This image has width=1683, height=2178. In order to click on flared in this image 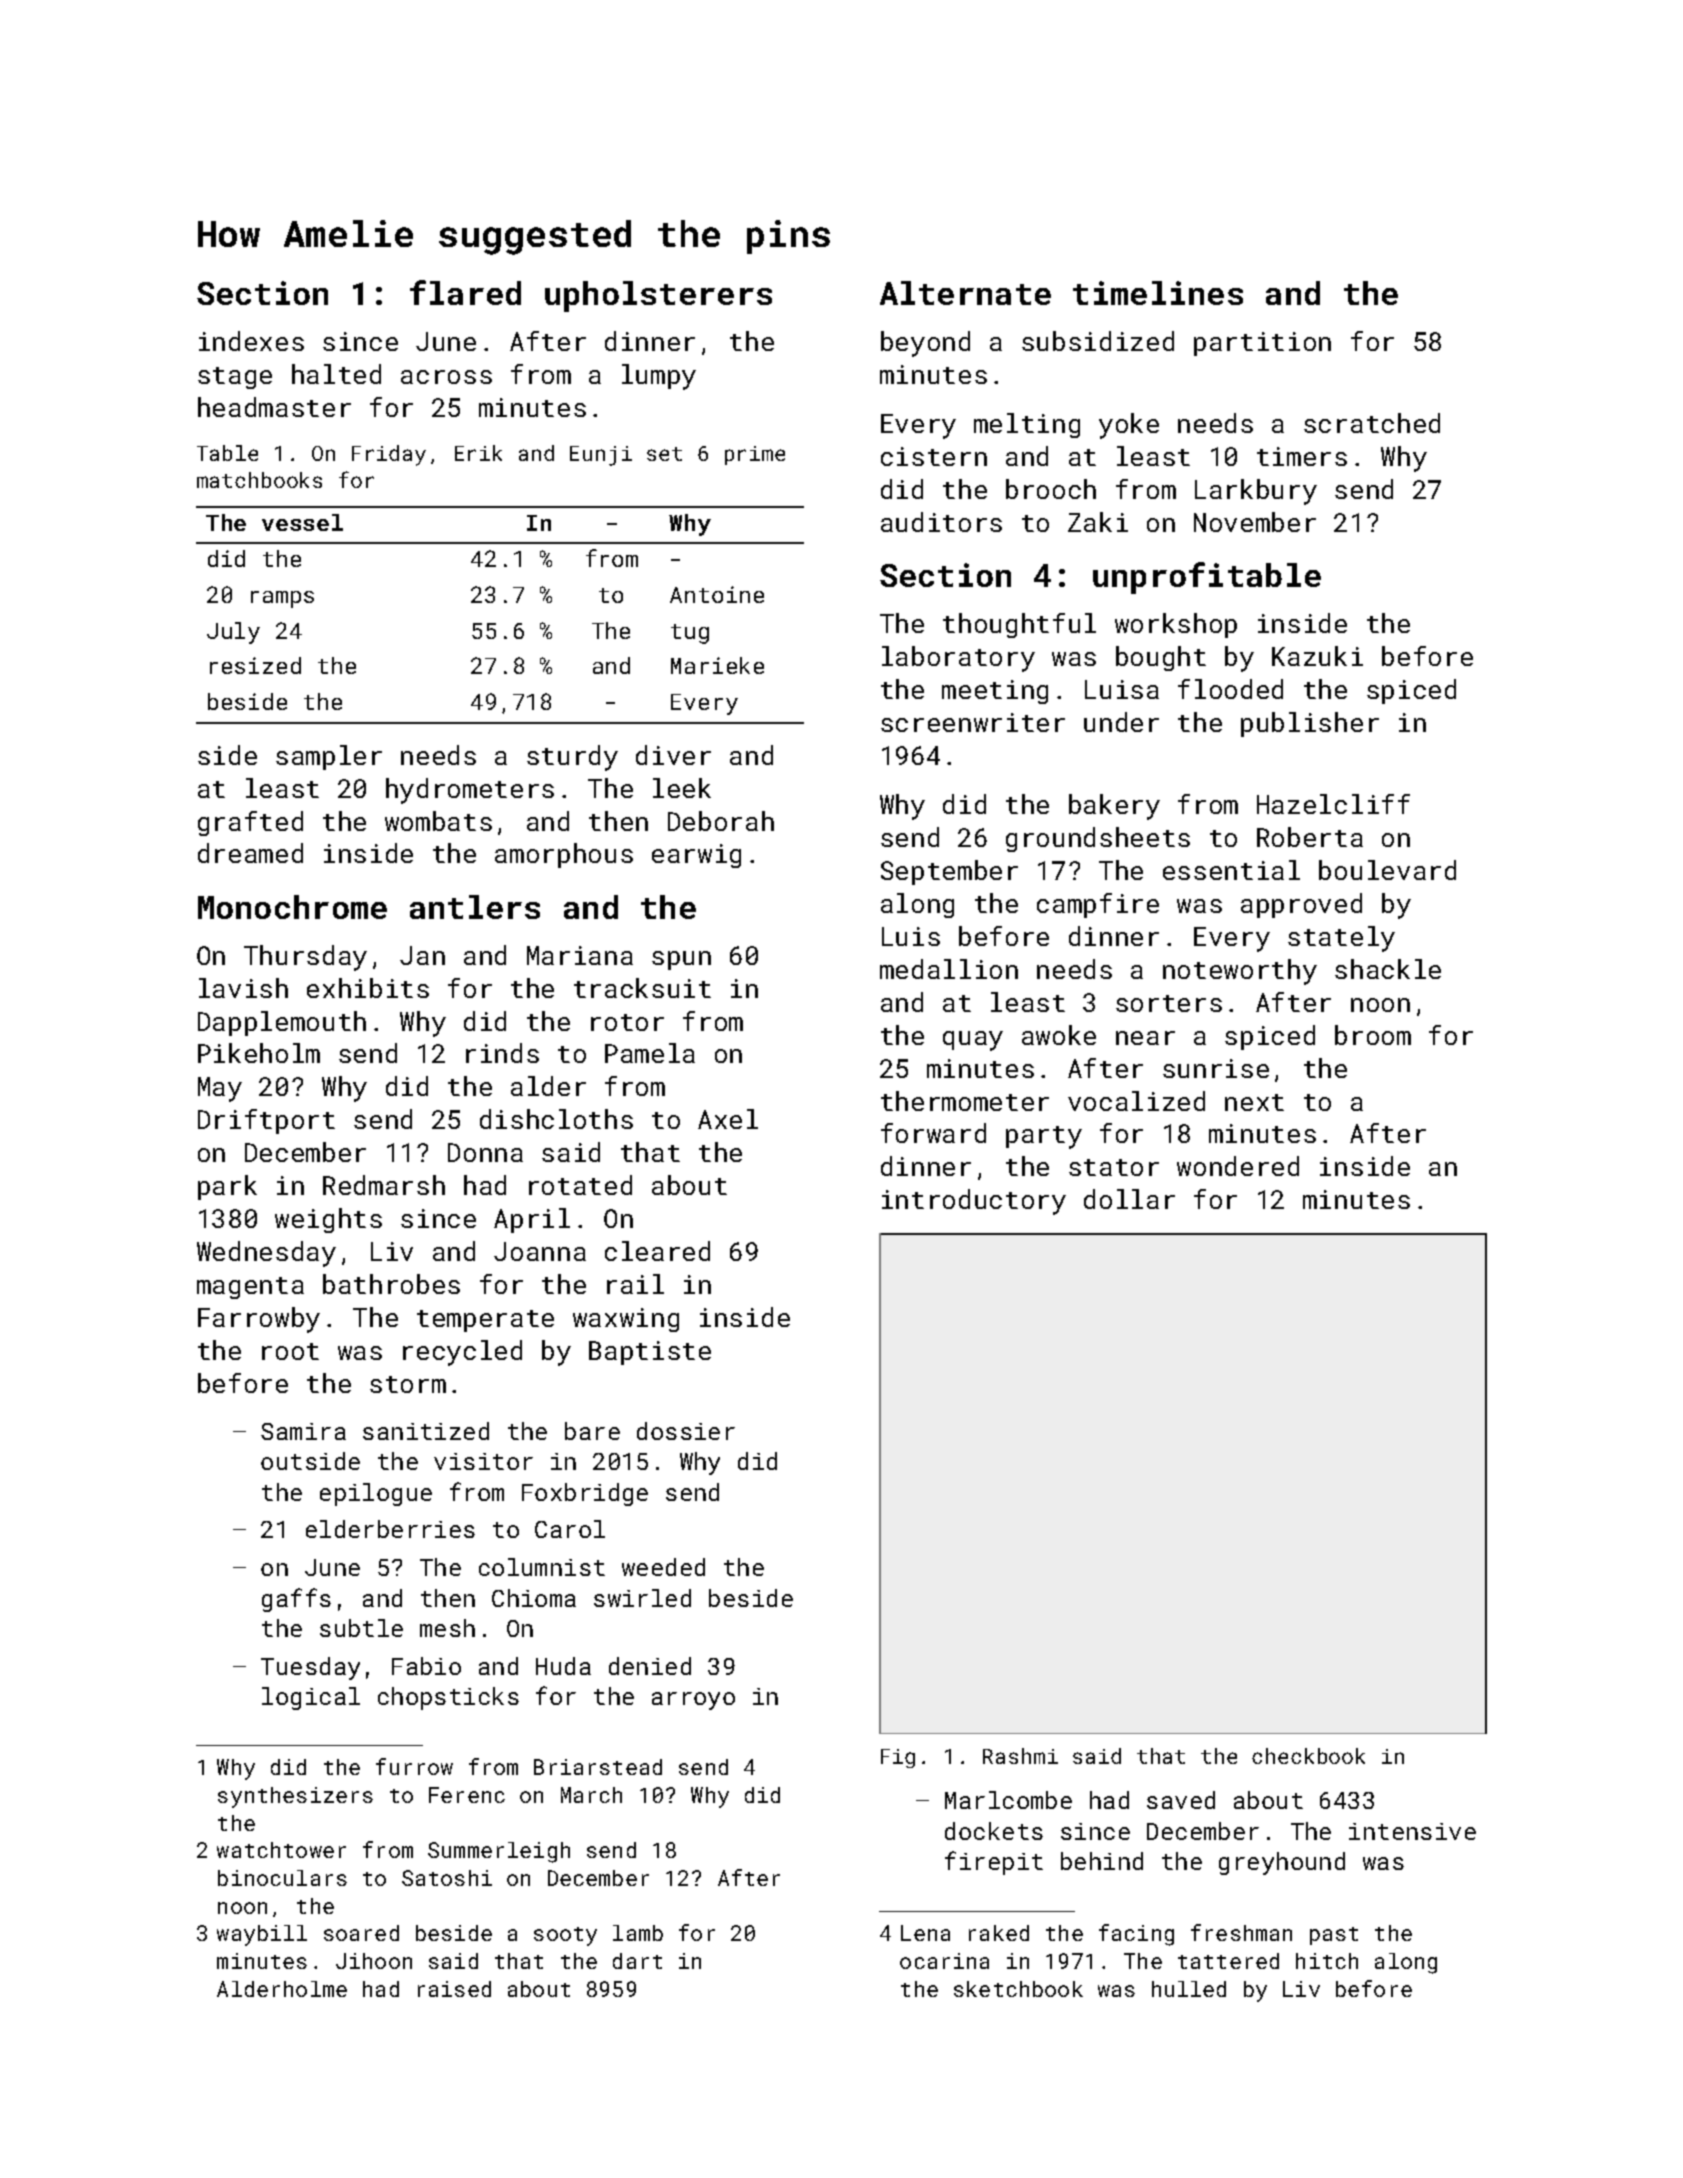, I will do `click(465, 292)`.
